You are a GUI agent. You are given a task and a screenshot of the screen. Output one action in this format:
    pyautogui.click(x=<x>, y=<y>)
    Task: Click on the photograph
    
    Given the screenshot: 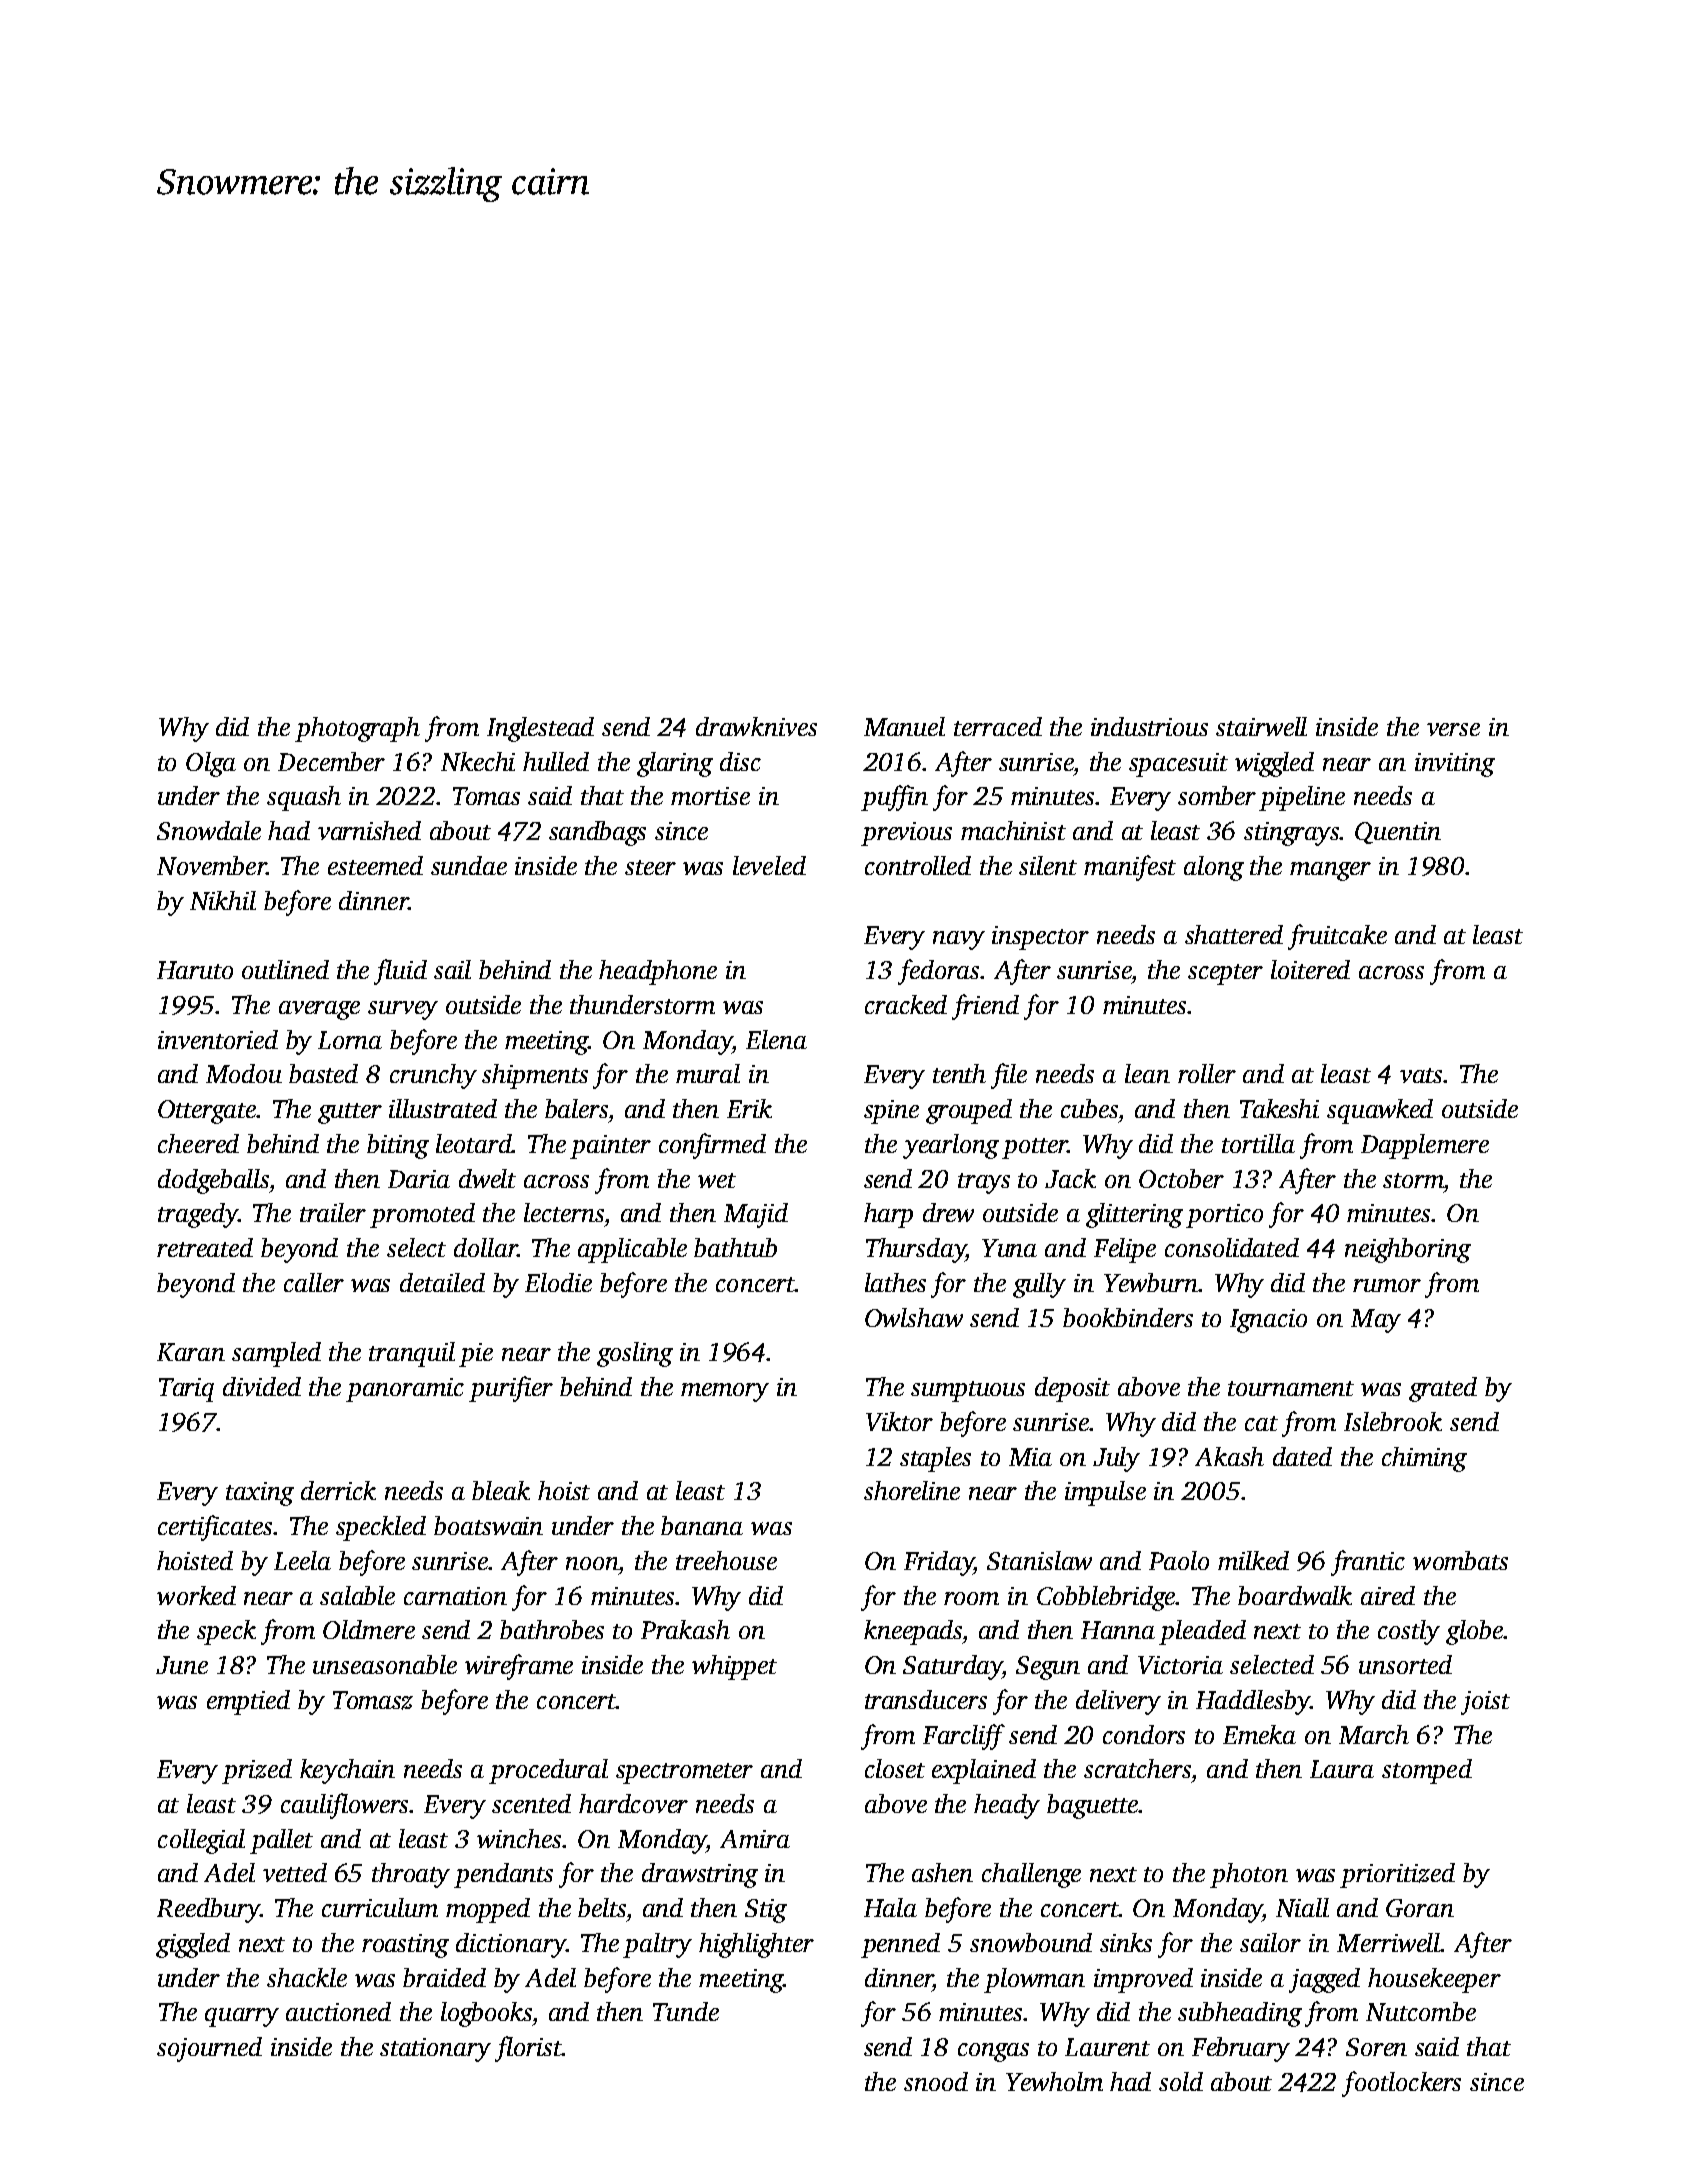 What is the action you would take?
    pyautogui.click(x=357, y=729)
